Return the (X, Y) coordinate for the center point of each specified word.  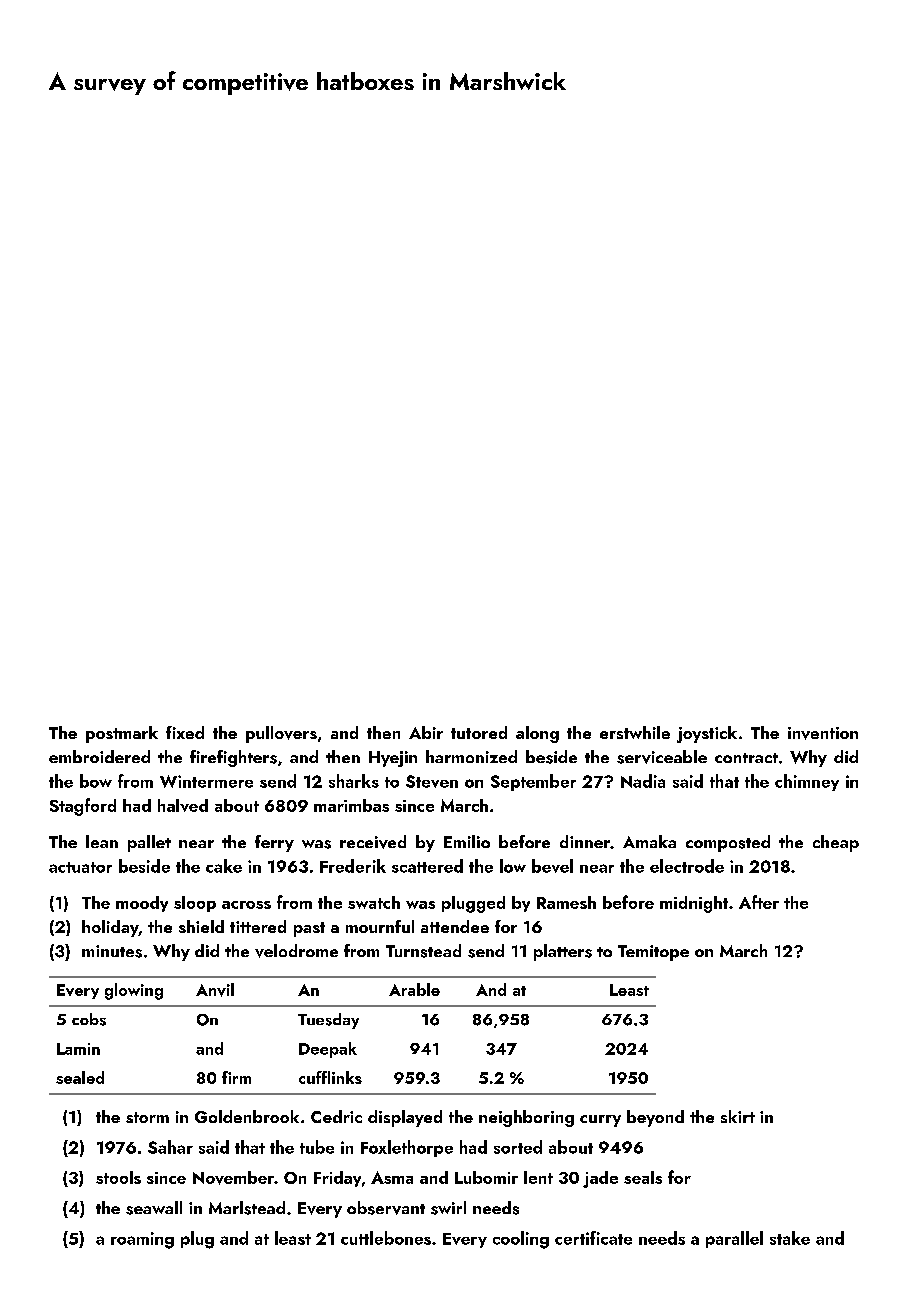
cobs (89, 1019)
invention (823, 733)
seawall (154, 1208)
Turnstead (423, 951)
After (759, 902)
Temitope (653, 953)
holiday (110, 928)
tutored (479, 732)
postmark (122, 734)
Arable (414, 989)
